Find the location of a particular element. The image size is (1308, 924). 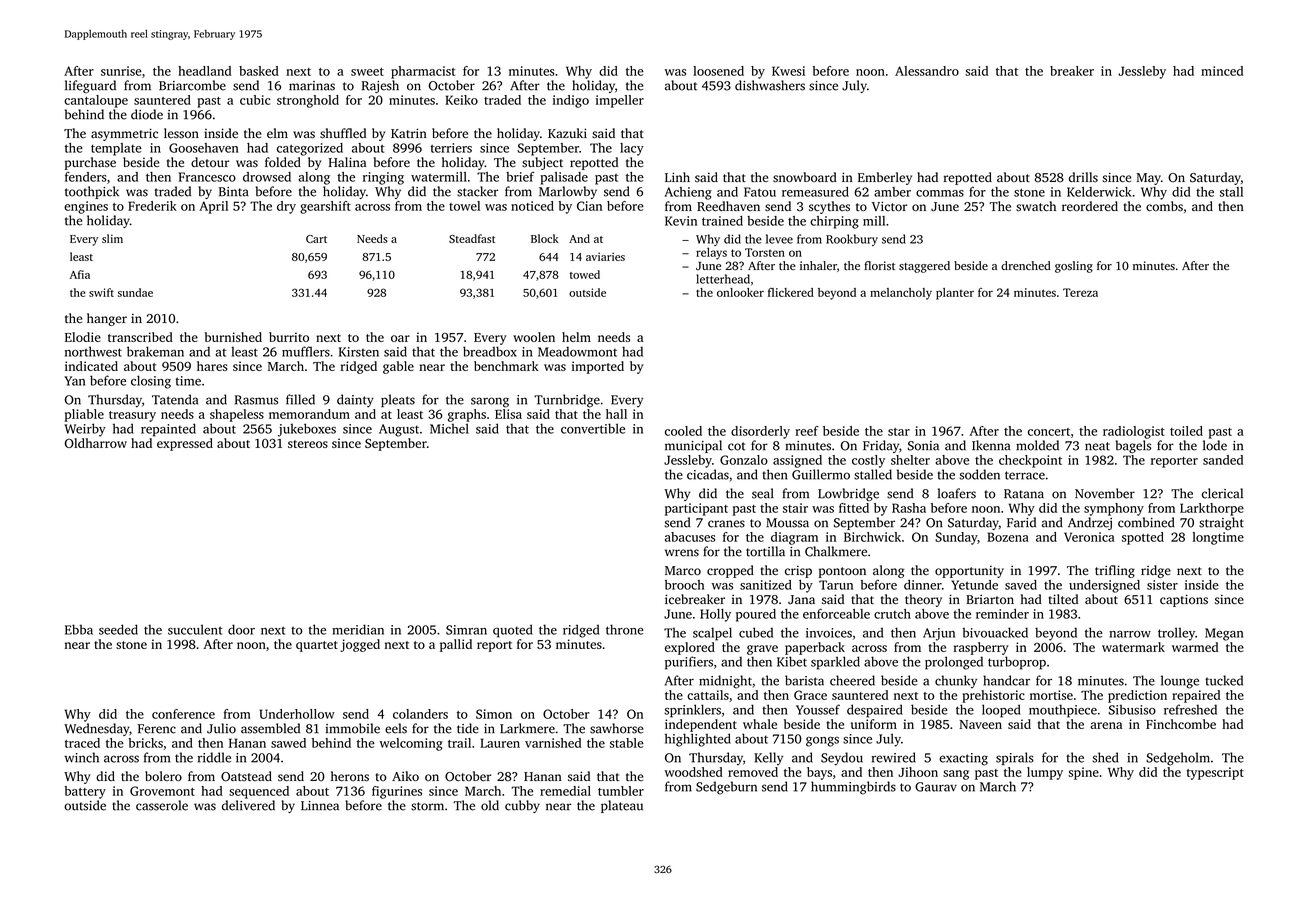

memorandum is located at coordinates (309, 414).
